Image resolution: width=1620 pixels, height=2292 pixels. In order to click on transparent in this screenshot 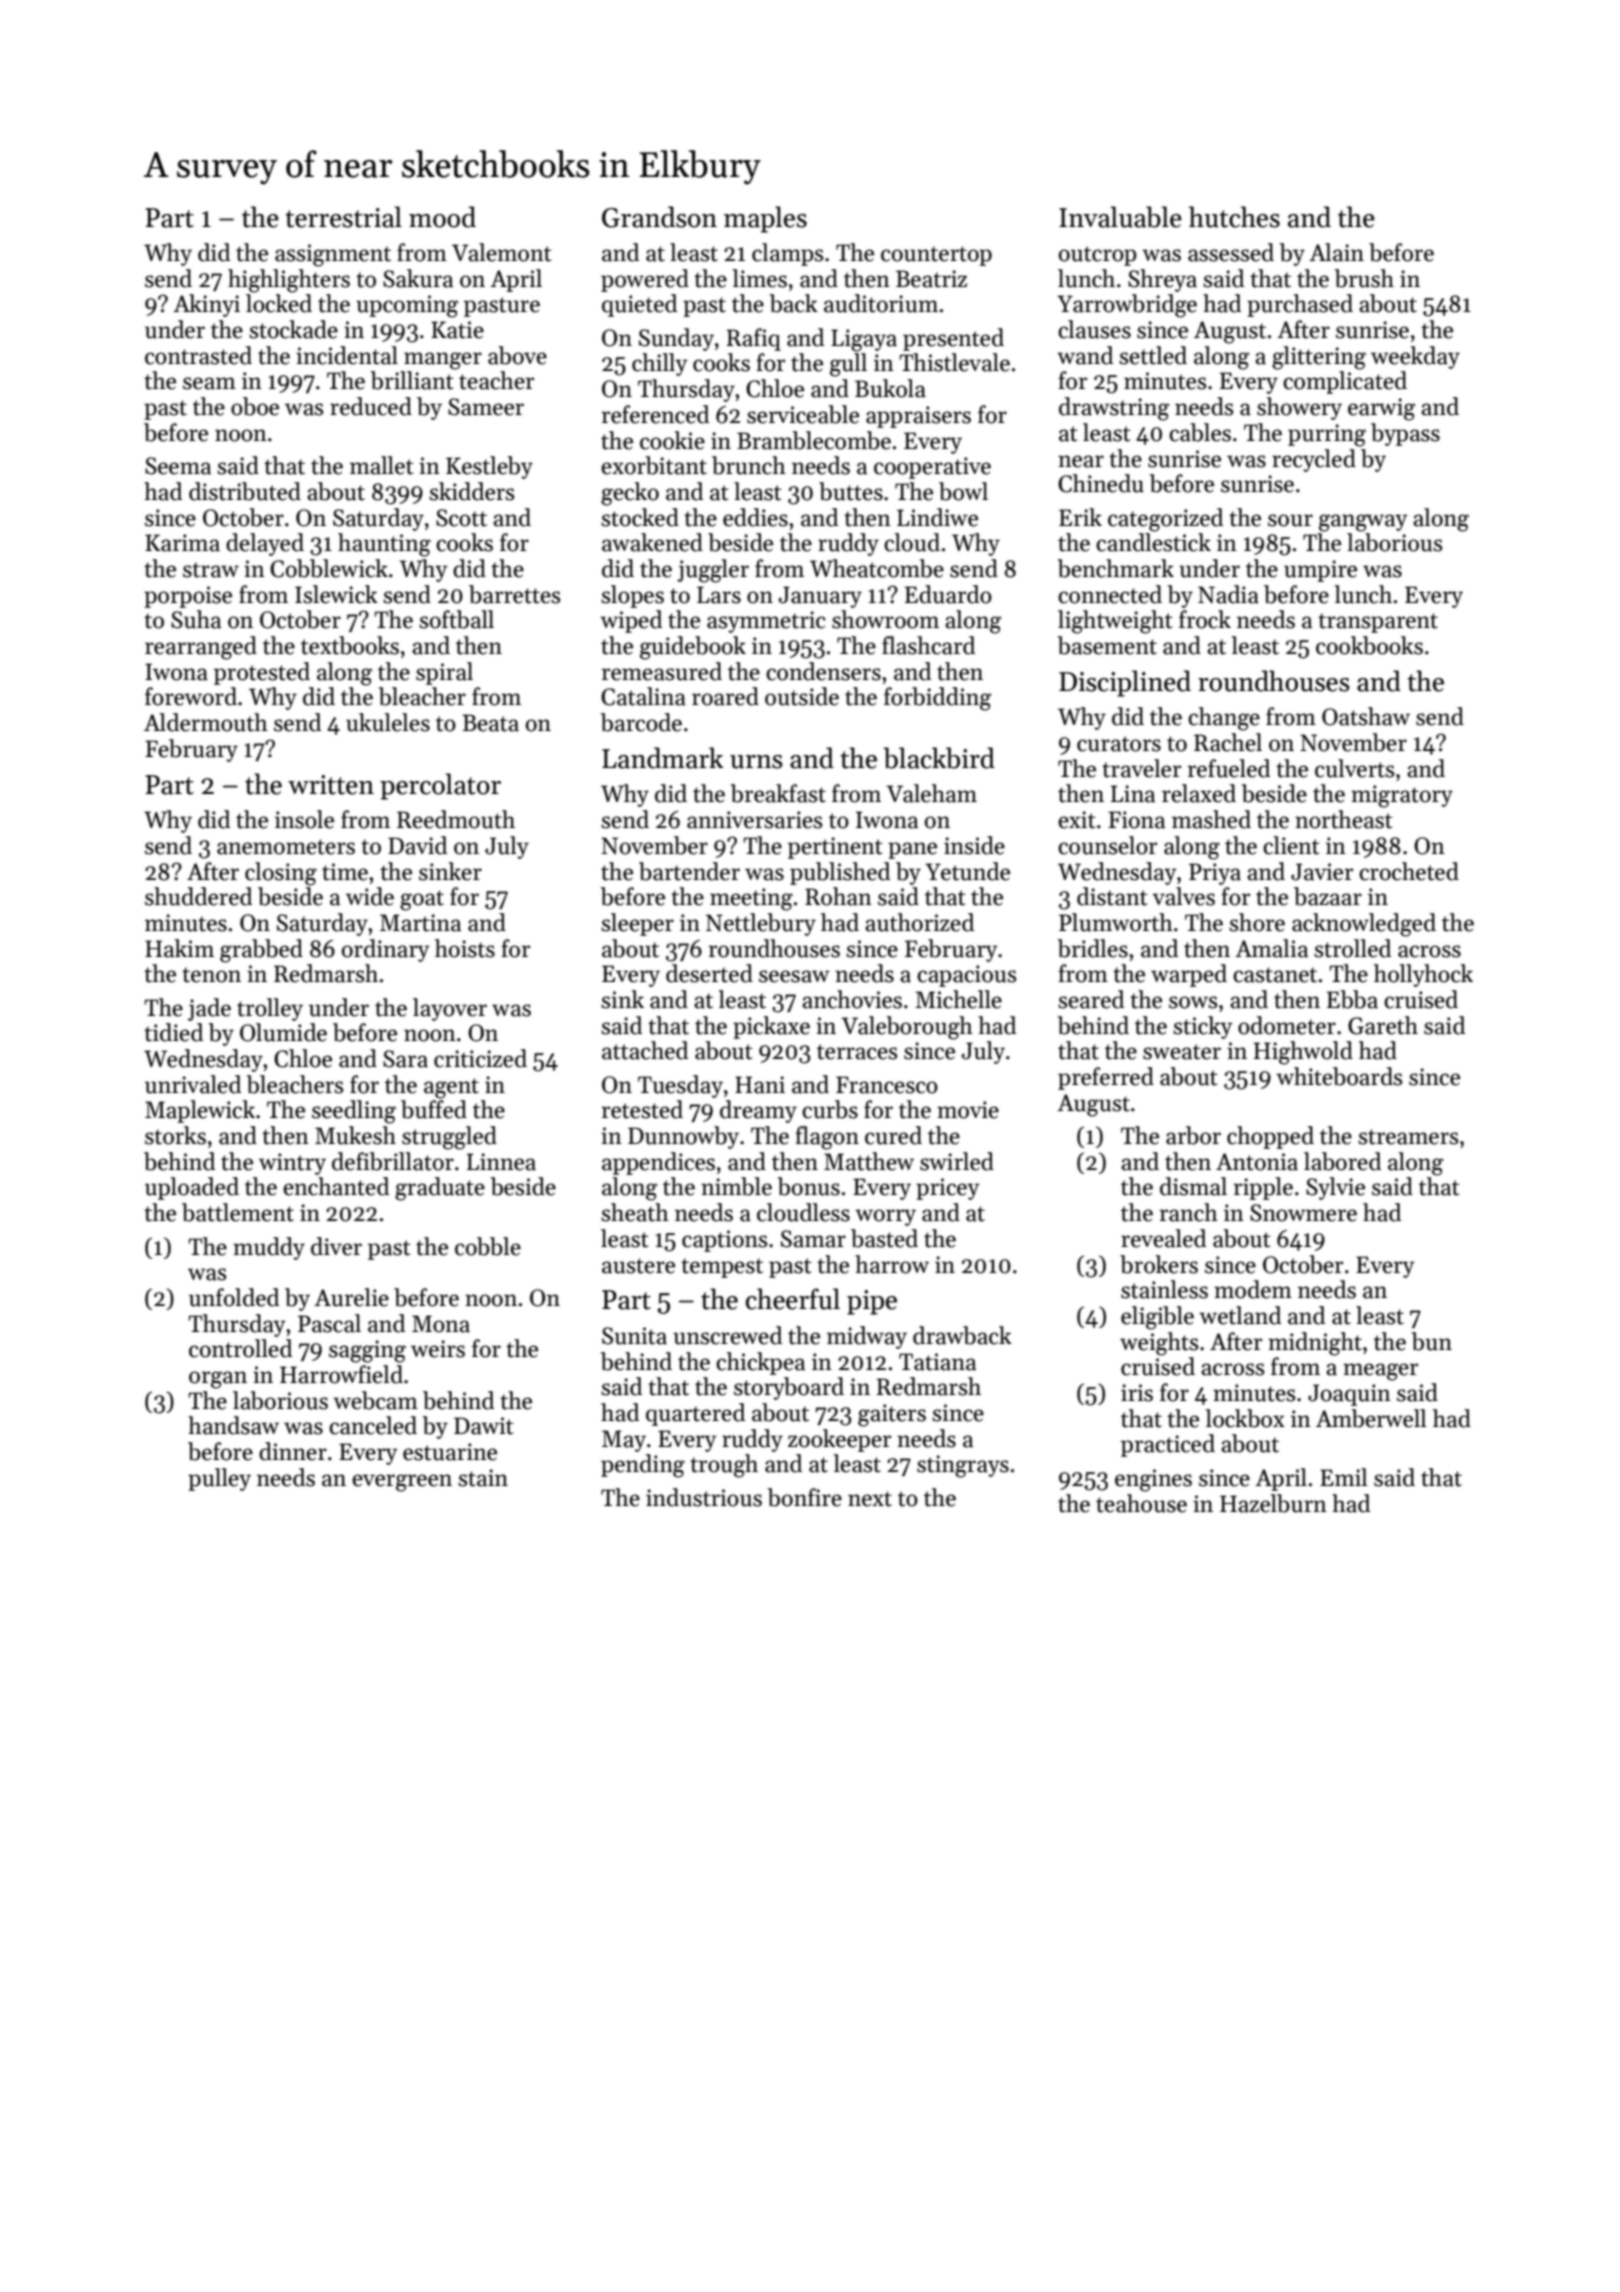, I will do `click(1378, 623)`.
